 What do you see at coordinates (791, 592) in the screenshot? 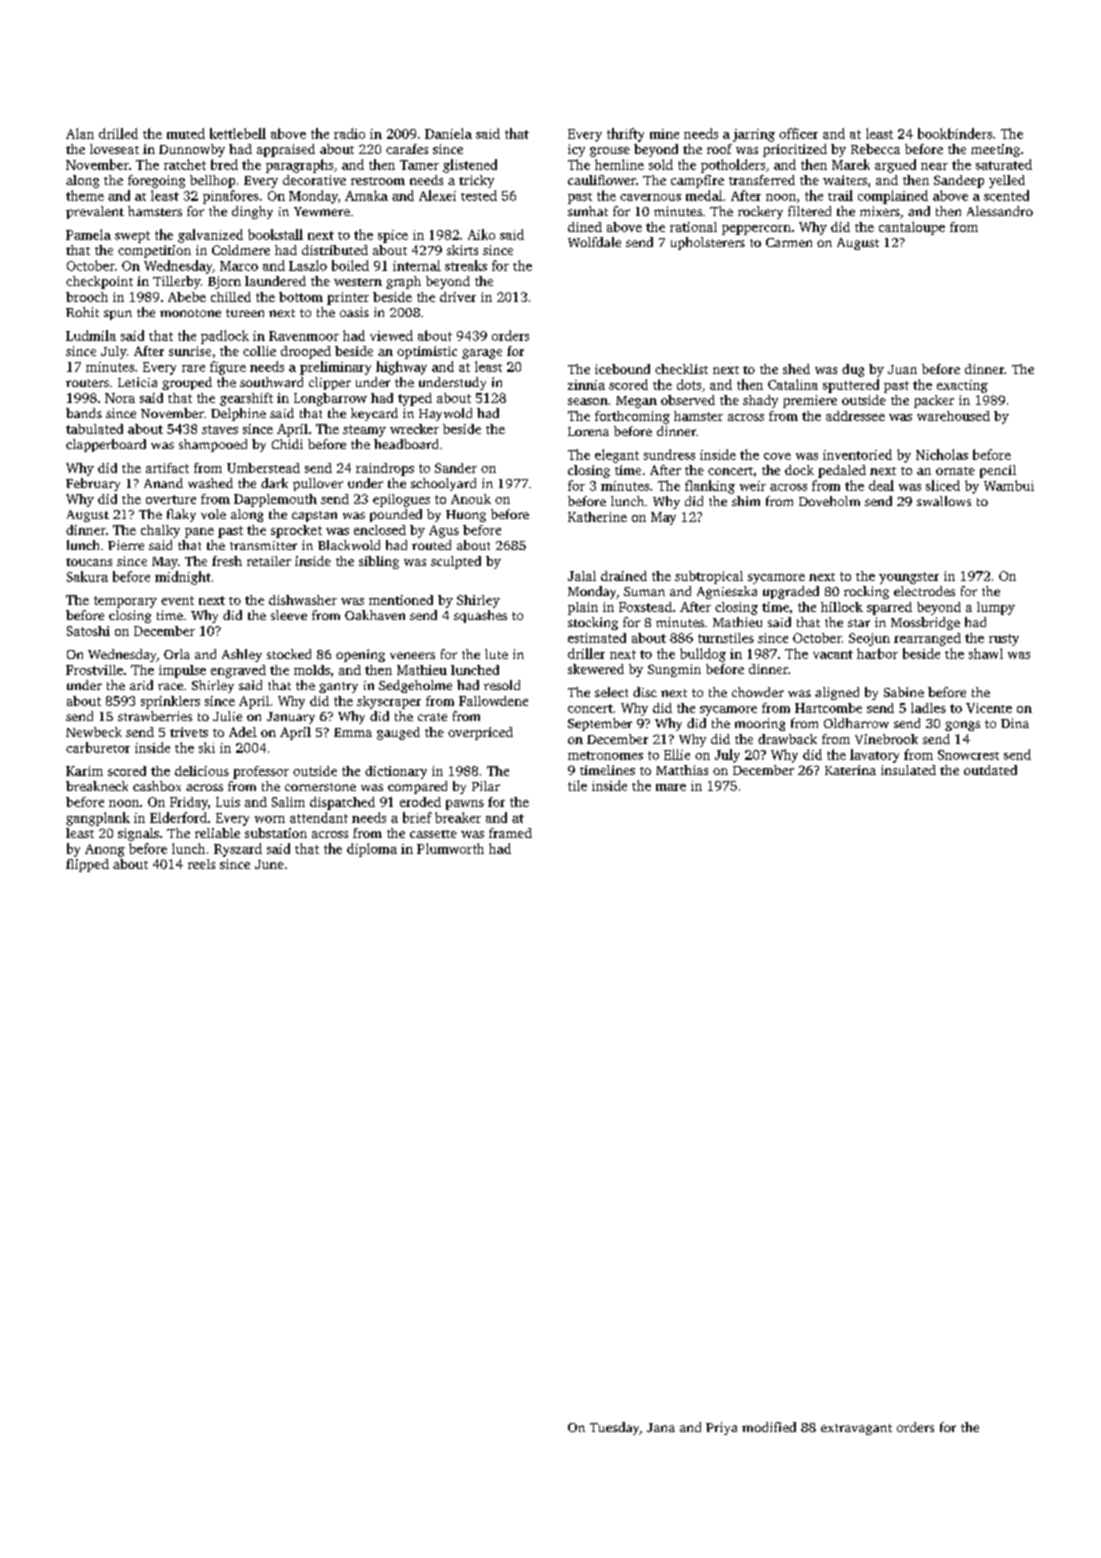
I see `upgraded` at bounding box center [791, 592].
